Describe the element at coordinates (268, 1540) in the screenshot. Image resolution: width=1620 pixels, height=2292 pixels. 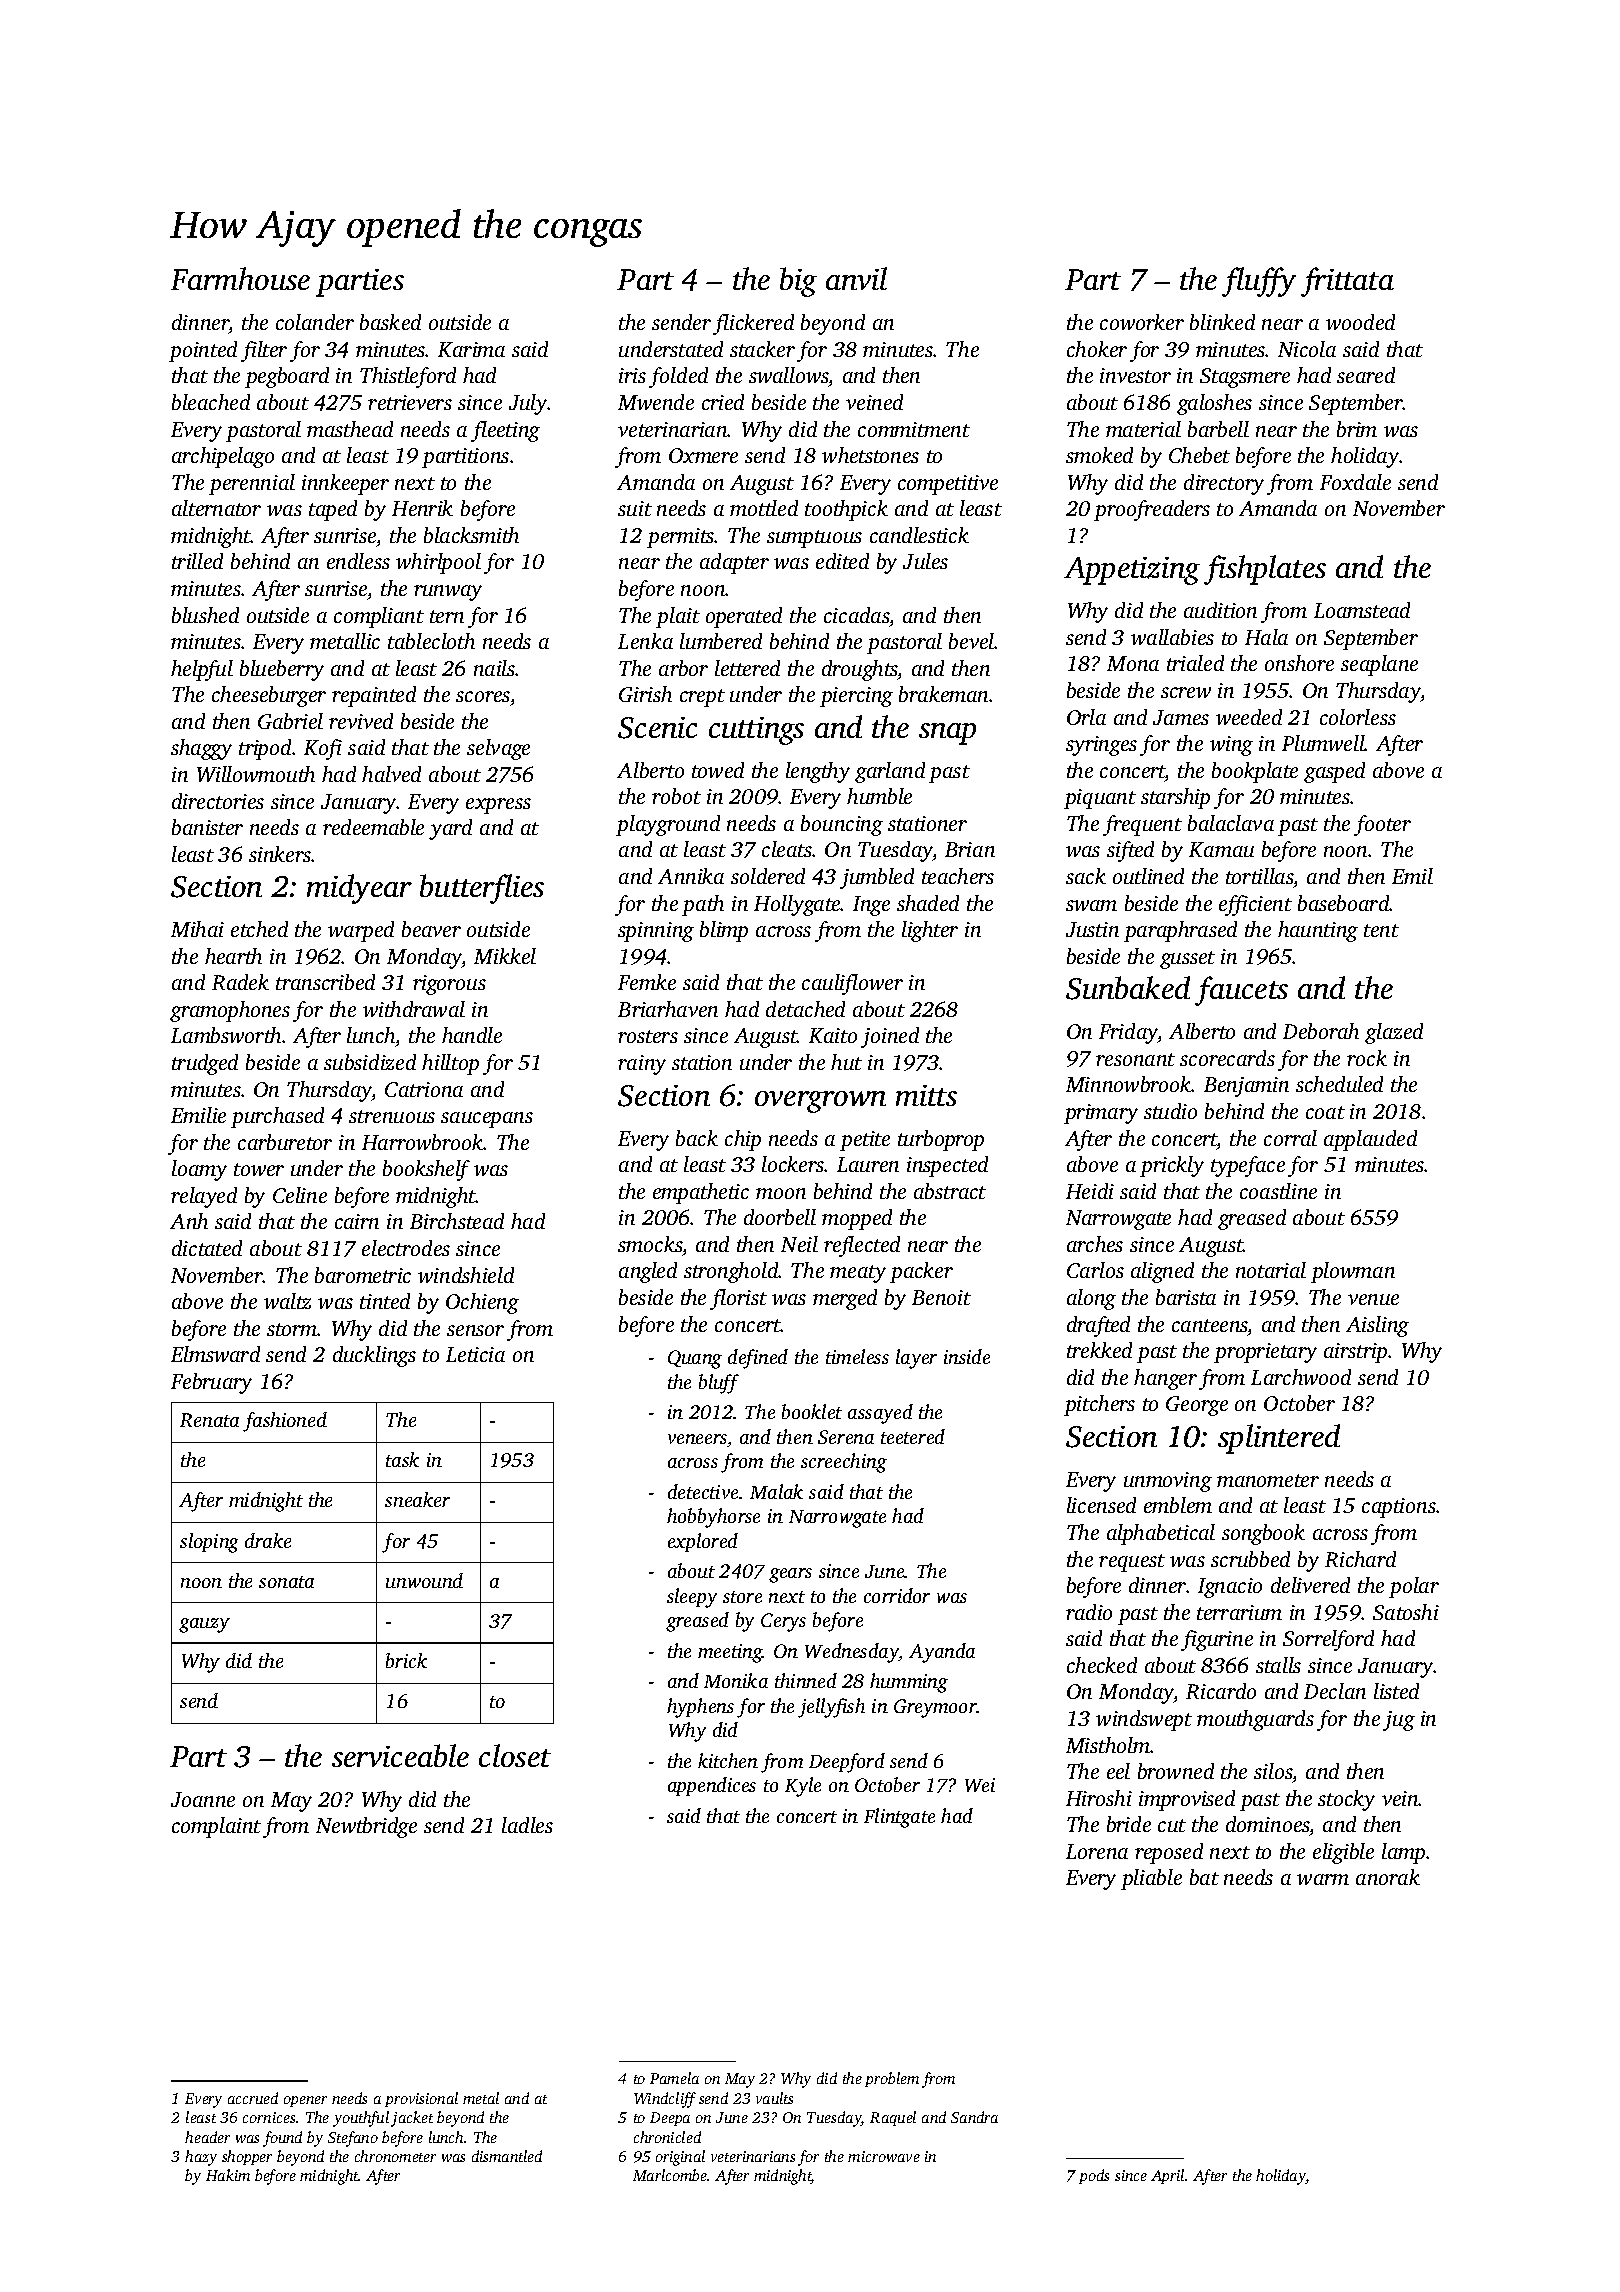
I see `drake` at that location.
